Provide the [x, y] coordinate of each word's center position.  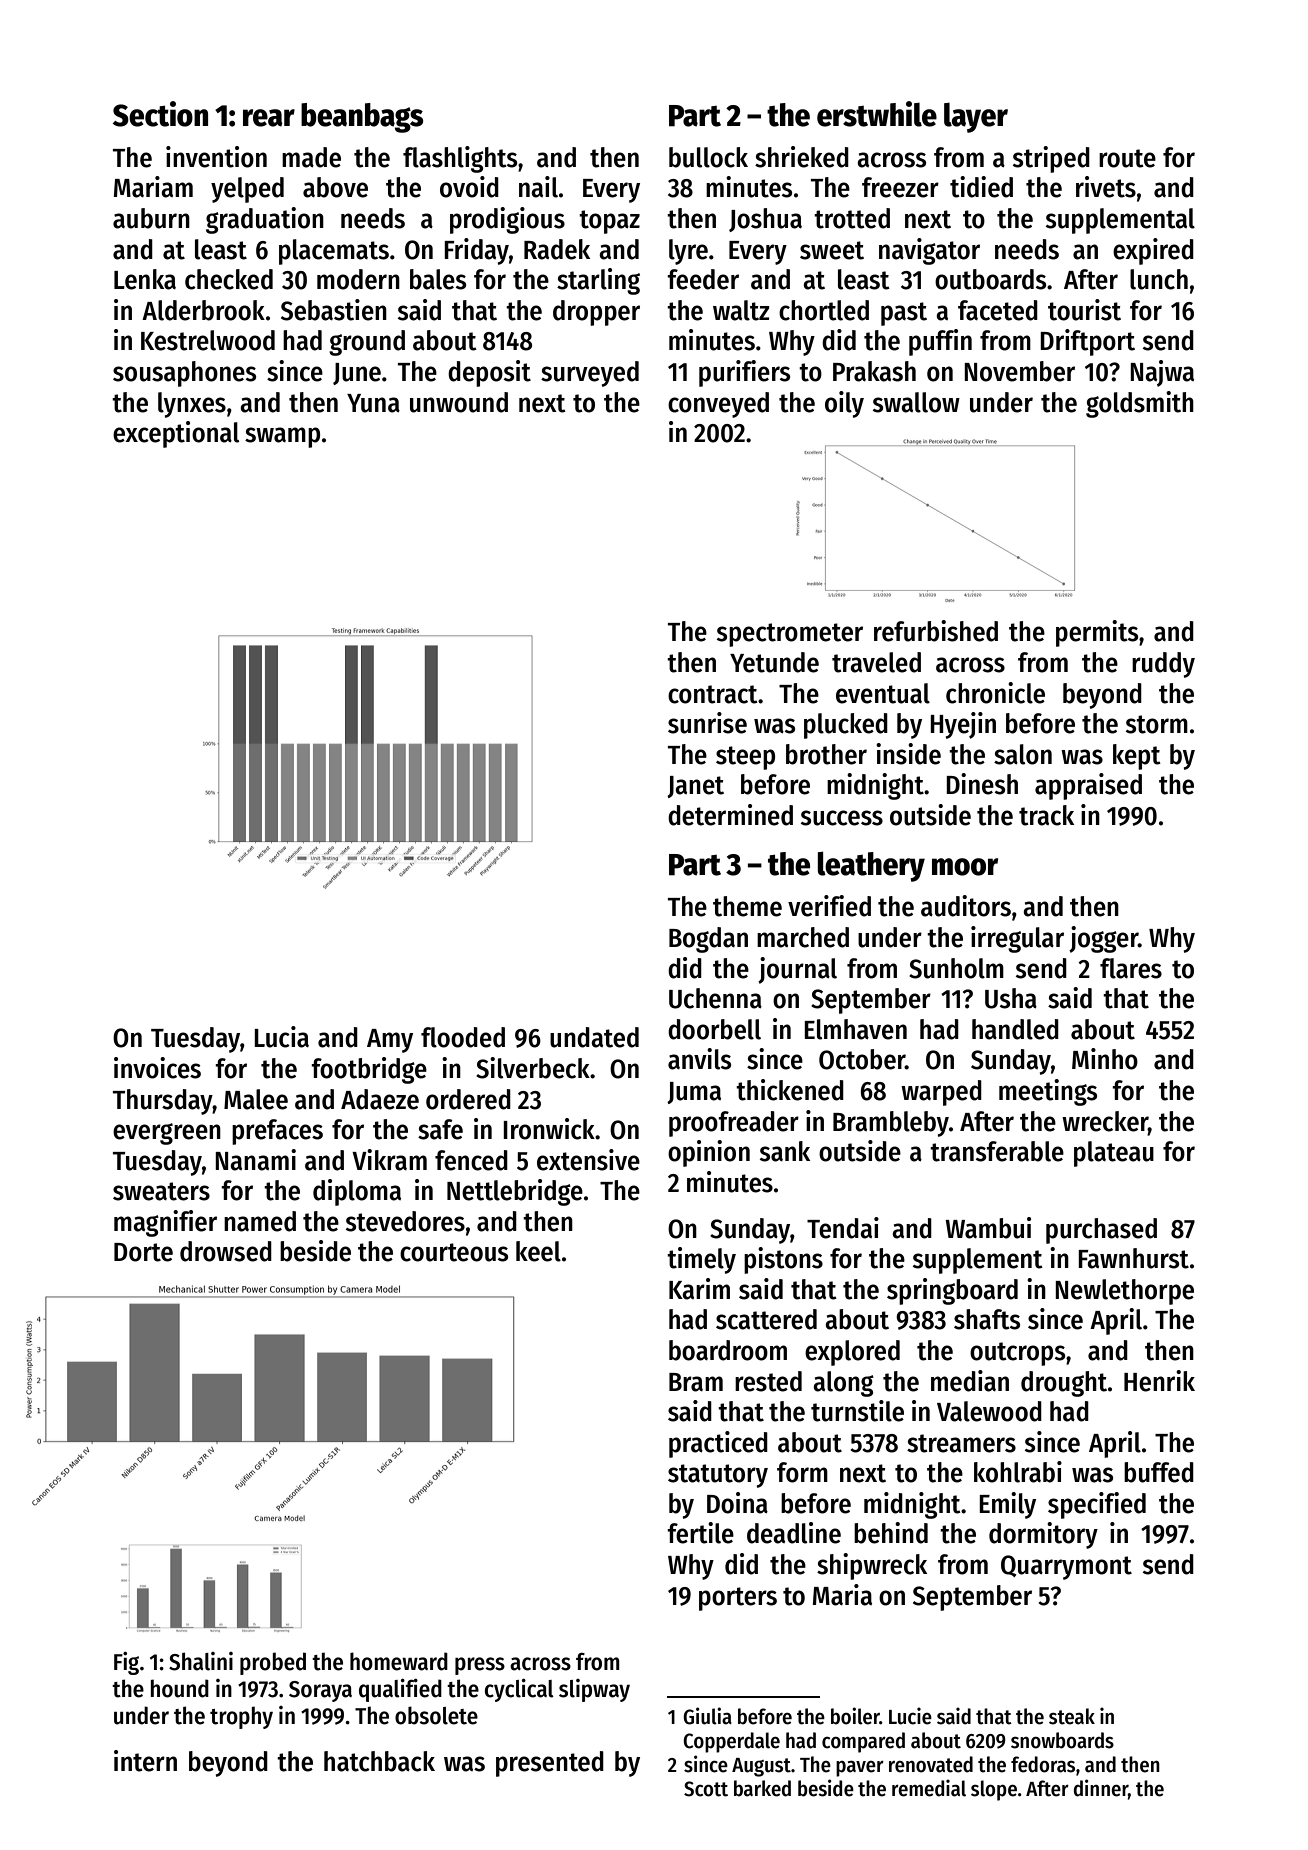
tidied [981, 187]
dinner [1101, 1788]
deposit [489, 373]
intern [145, 1761]
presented [550, 1764]
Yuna [373, 403]
